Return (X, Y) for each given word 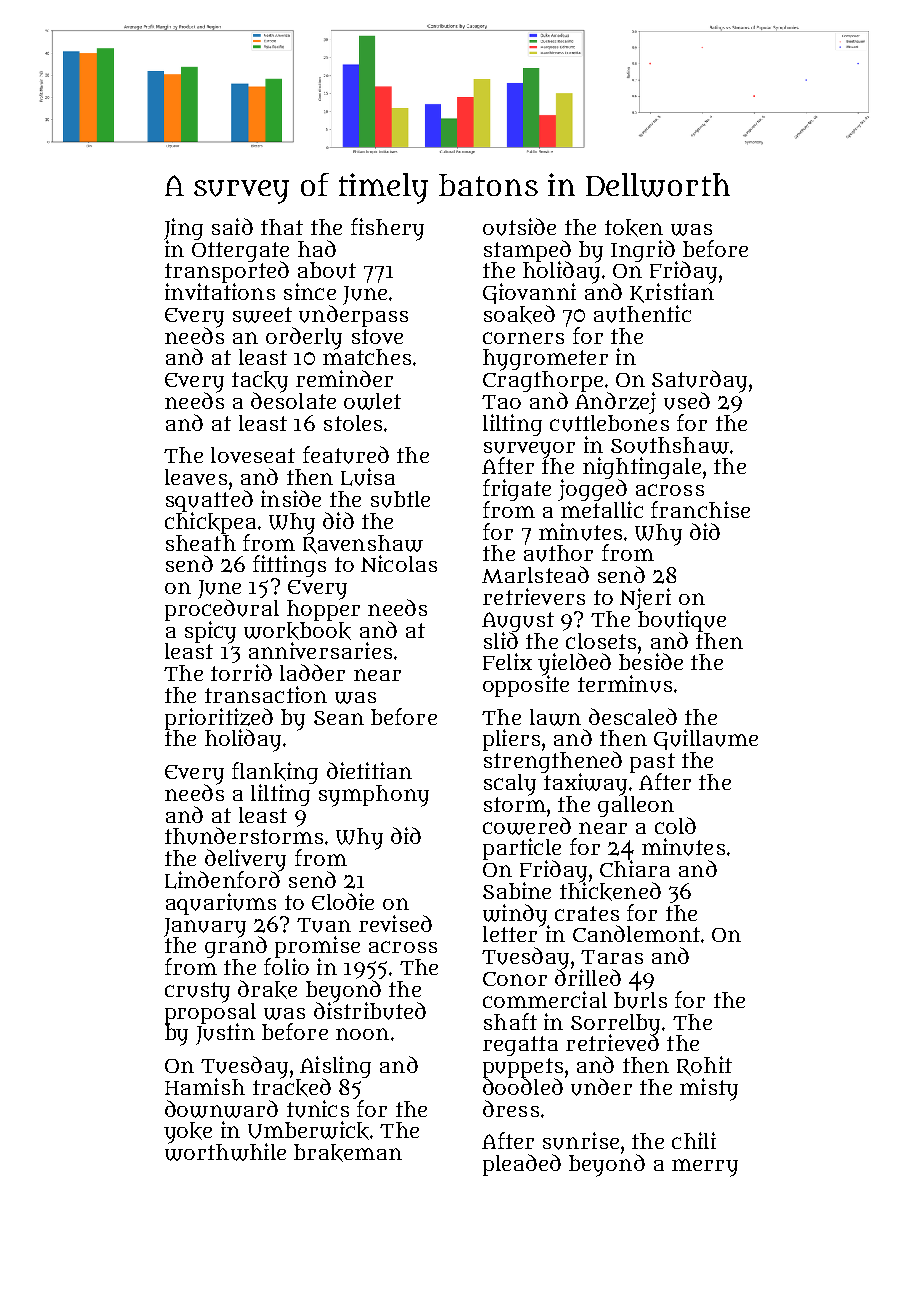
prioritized (219, 719)
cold (675, 825)
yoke (188, 1133)
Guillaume (706, 739)
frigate (517, 490)
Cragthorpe (543, 381)
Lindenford (222, 880)
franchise (700, 509)
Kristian (672, 293)
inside (291, 498)
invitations (220, 291)
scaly (510, 785)
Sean (339, 718)
